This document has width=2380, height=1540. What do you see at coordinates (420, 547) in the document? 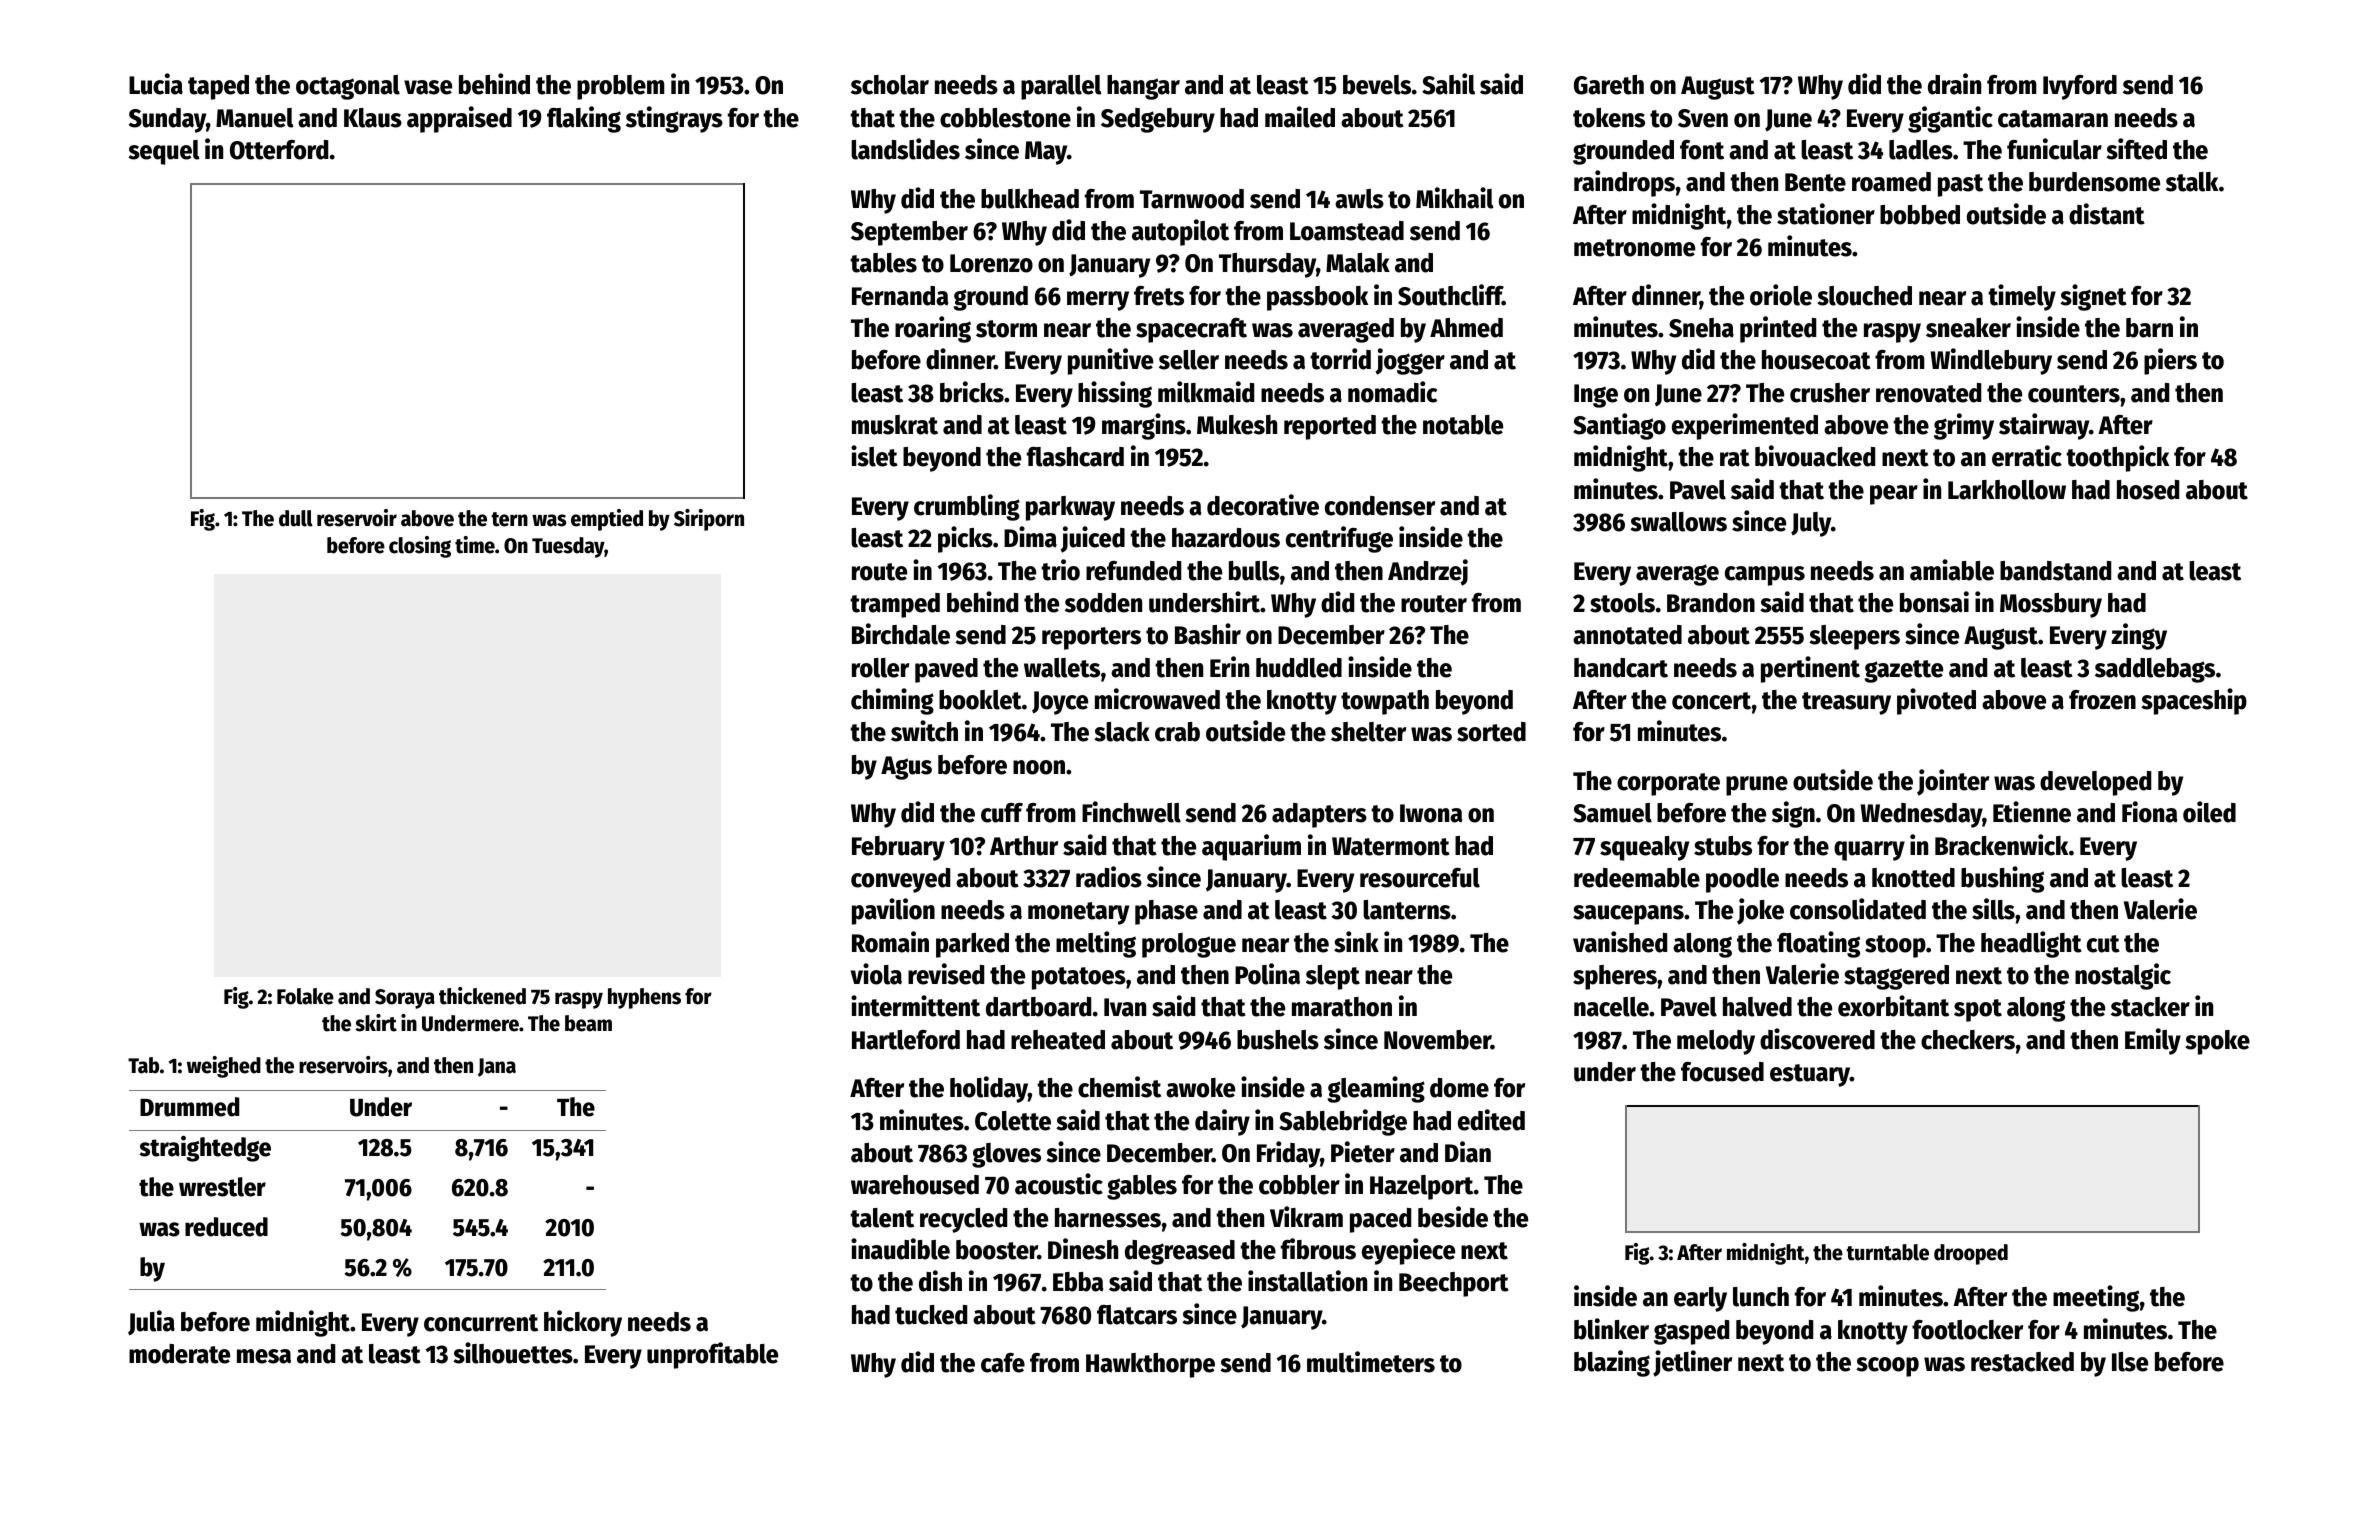
I see `closing` at bounding box center [420, 547].
